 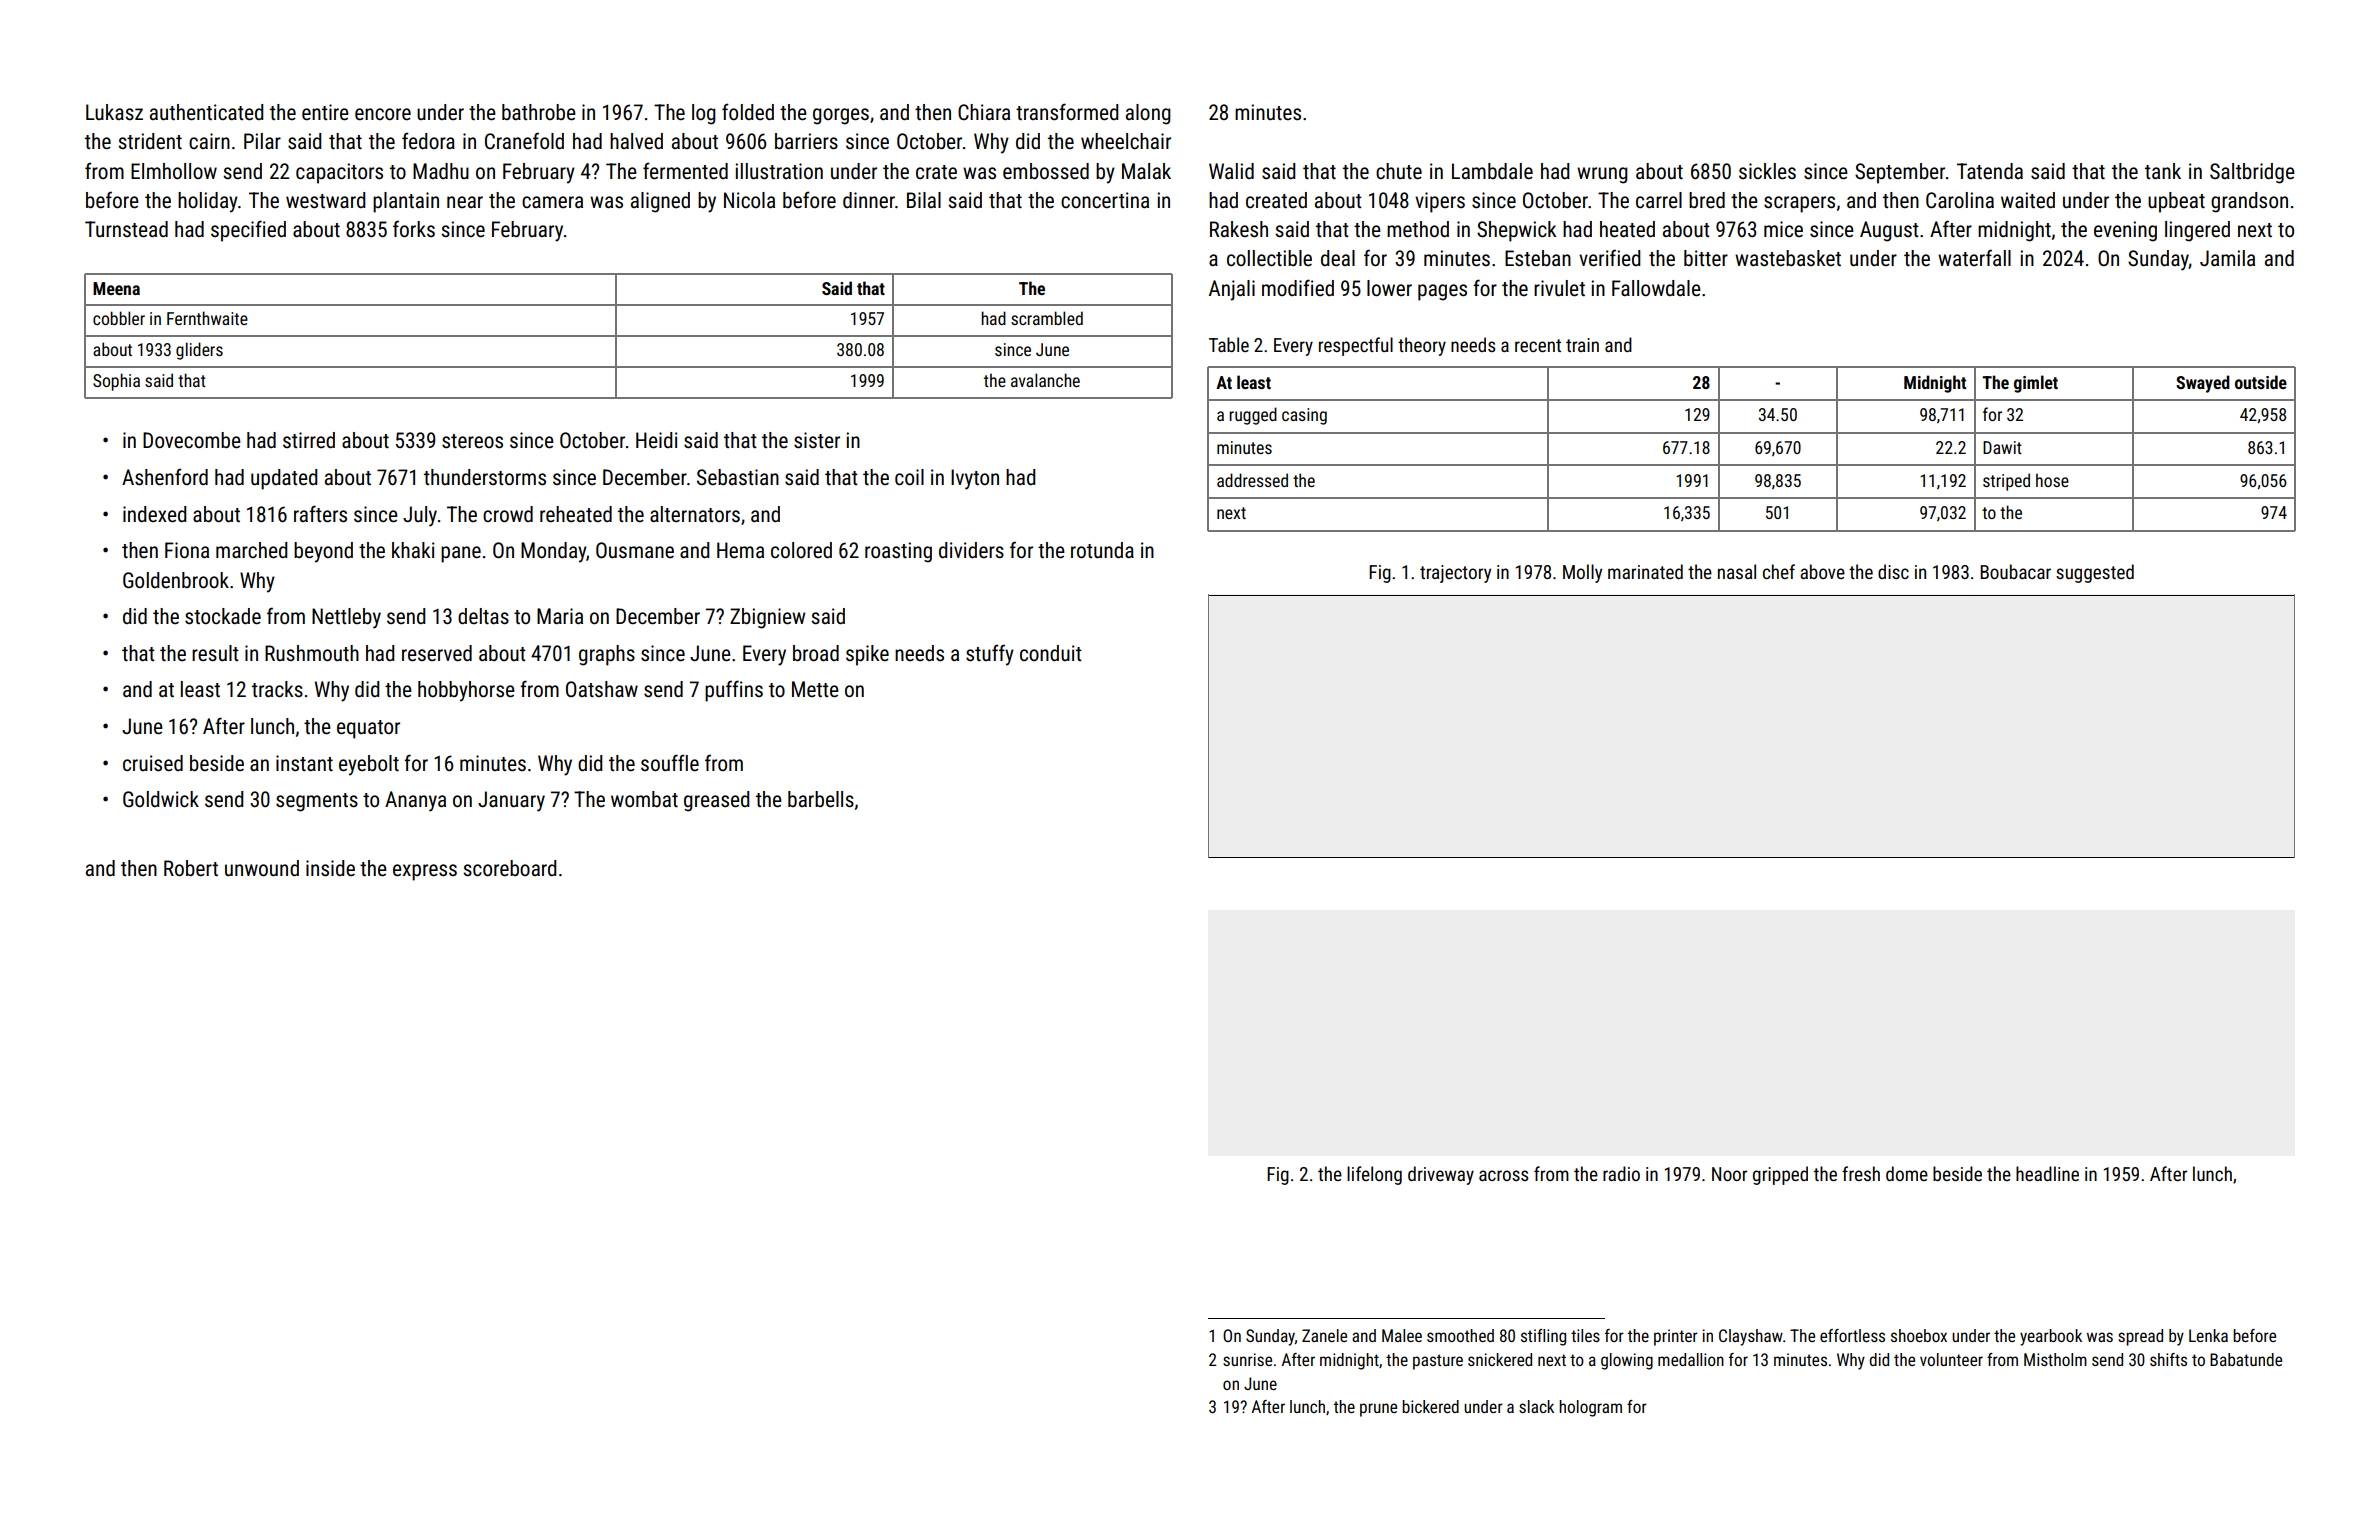 I want to click on lifelong, so click(x=1374, y=1175).
